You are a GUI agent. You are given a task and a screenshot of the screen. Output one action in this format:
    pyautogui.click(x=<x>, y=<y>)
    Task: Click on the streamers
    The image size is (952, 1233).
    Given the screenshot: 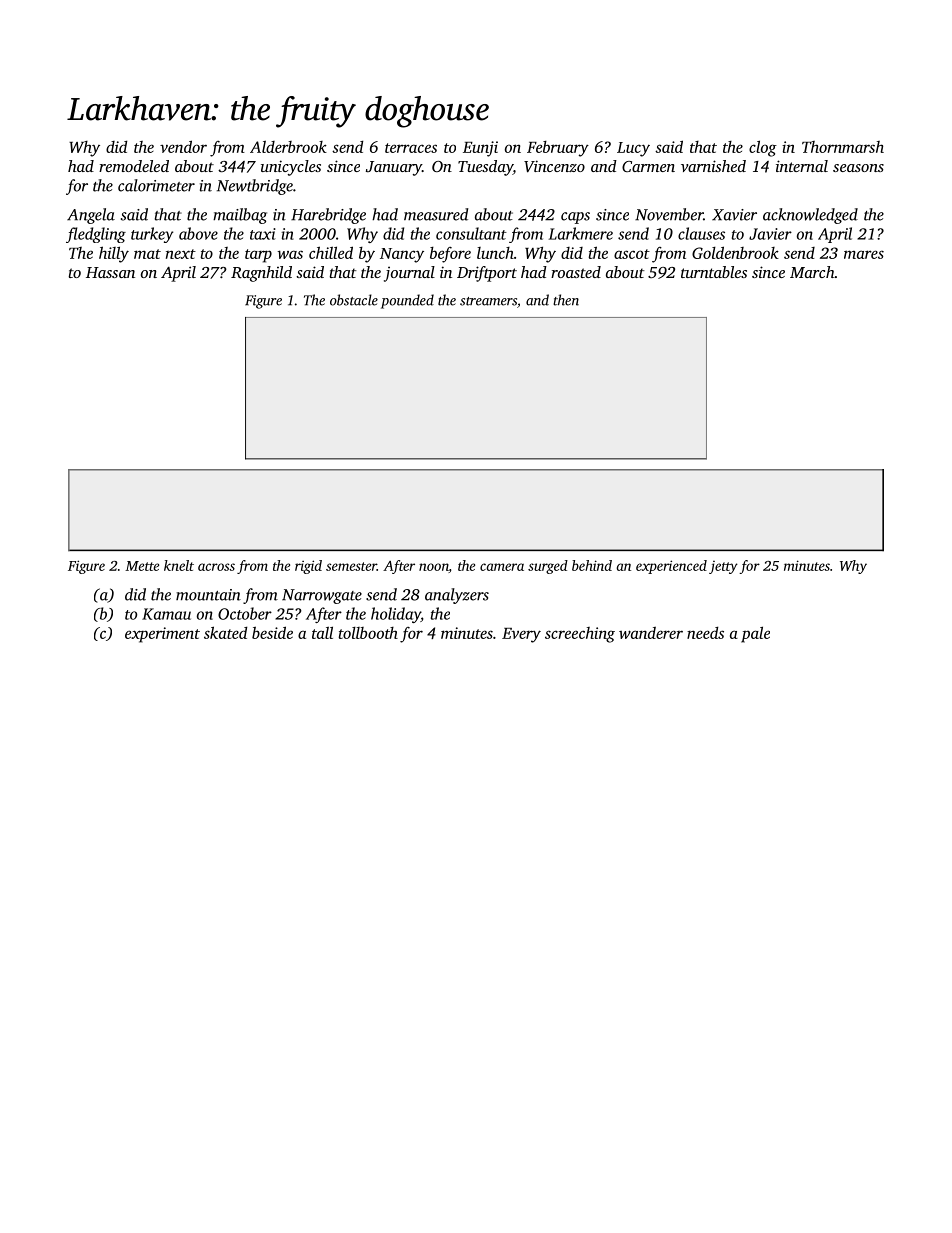 What is the action you would take?
    pyautogui.click(x=488, y=301)
